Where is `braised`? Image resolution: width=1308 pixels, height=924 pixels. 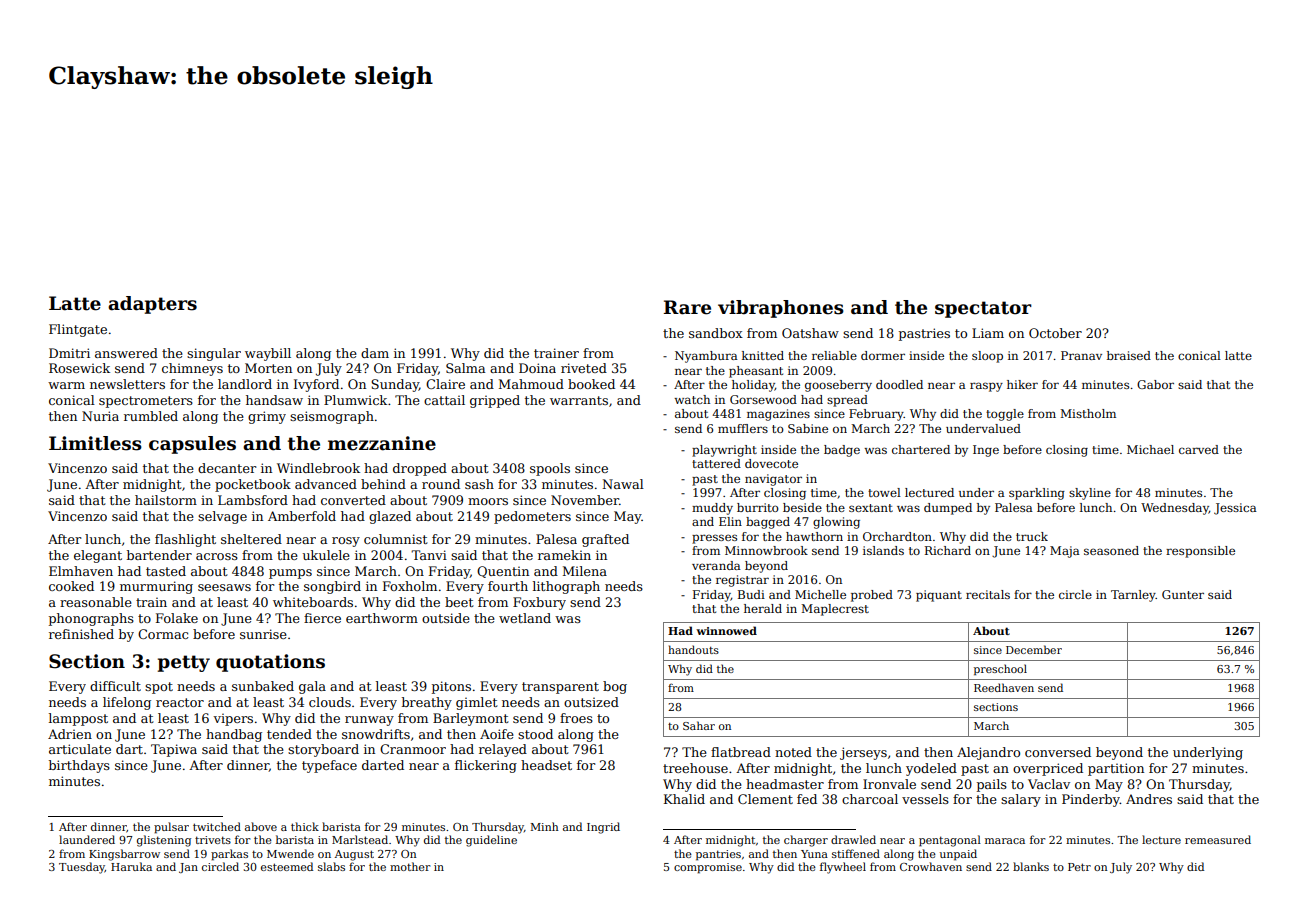
braised is located at coordinates (1129, 355).
